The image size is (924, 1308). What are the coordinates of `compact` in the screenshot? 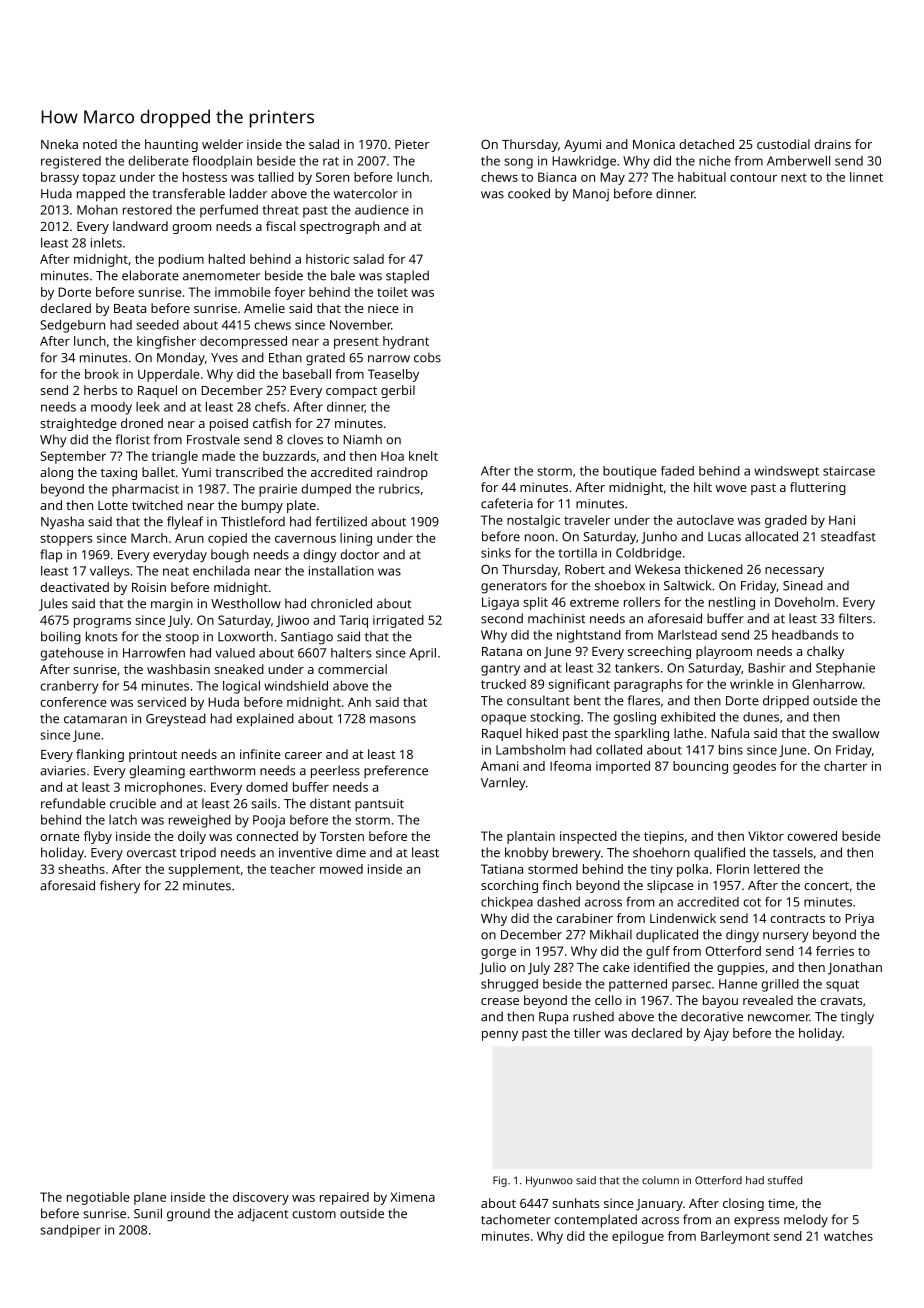 It's located at (351, 392).
